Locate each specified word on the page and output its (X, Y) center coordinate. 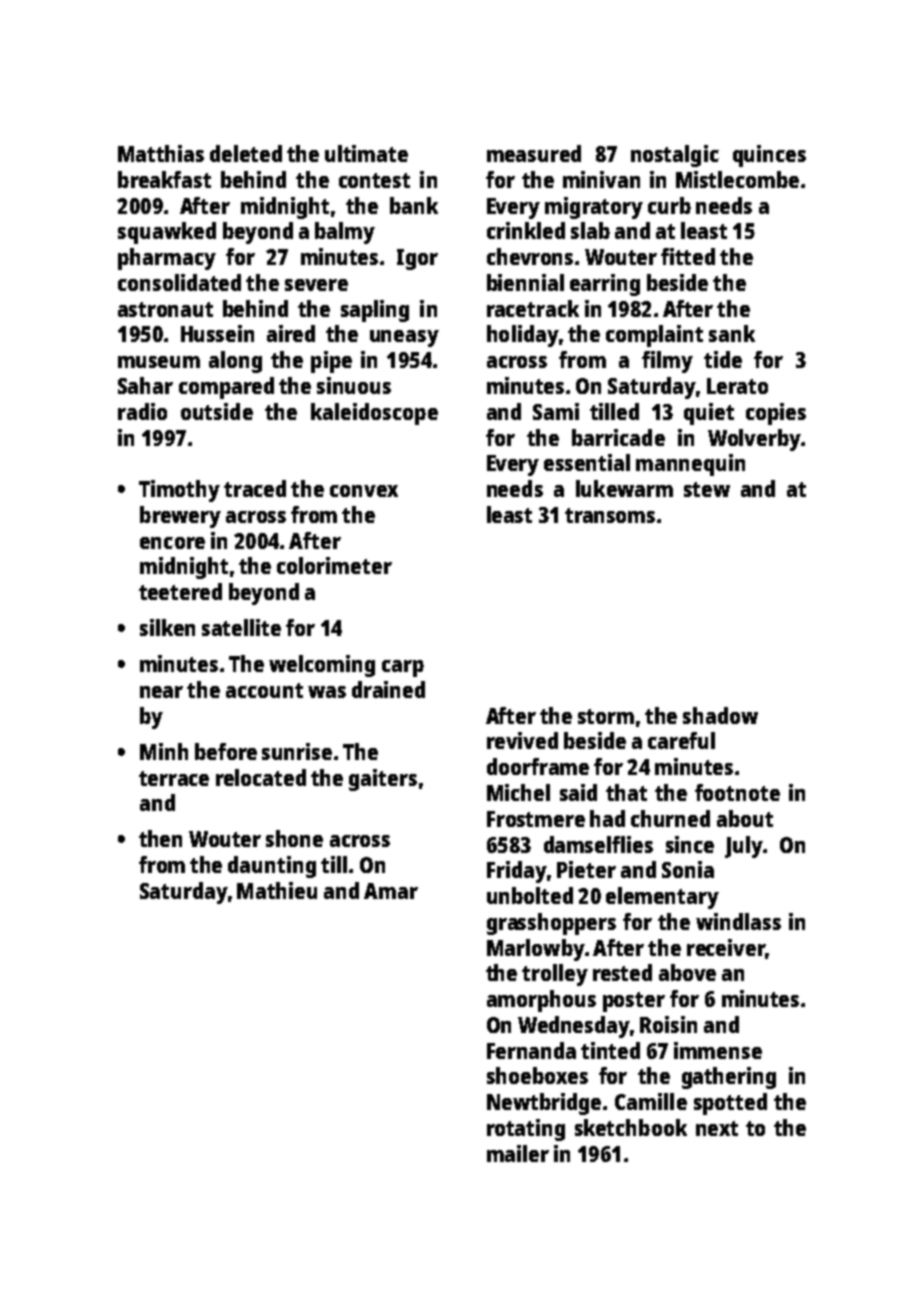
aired (291, 333)
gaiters (383, 780)
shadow (720, 715)
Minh (164, 751)
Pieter (586, 869)
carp (403, 668)
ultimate (366, 153)
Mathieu (277, 890)
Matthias (161, 153)
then (160, 838)
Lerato (737, 386)
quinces (769, 156)
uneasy (404, 338)
